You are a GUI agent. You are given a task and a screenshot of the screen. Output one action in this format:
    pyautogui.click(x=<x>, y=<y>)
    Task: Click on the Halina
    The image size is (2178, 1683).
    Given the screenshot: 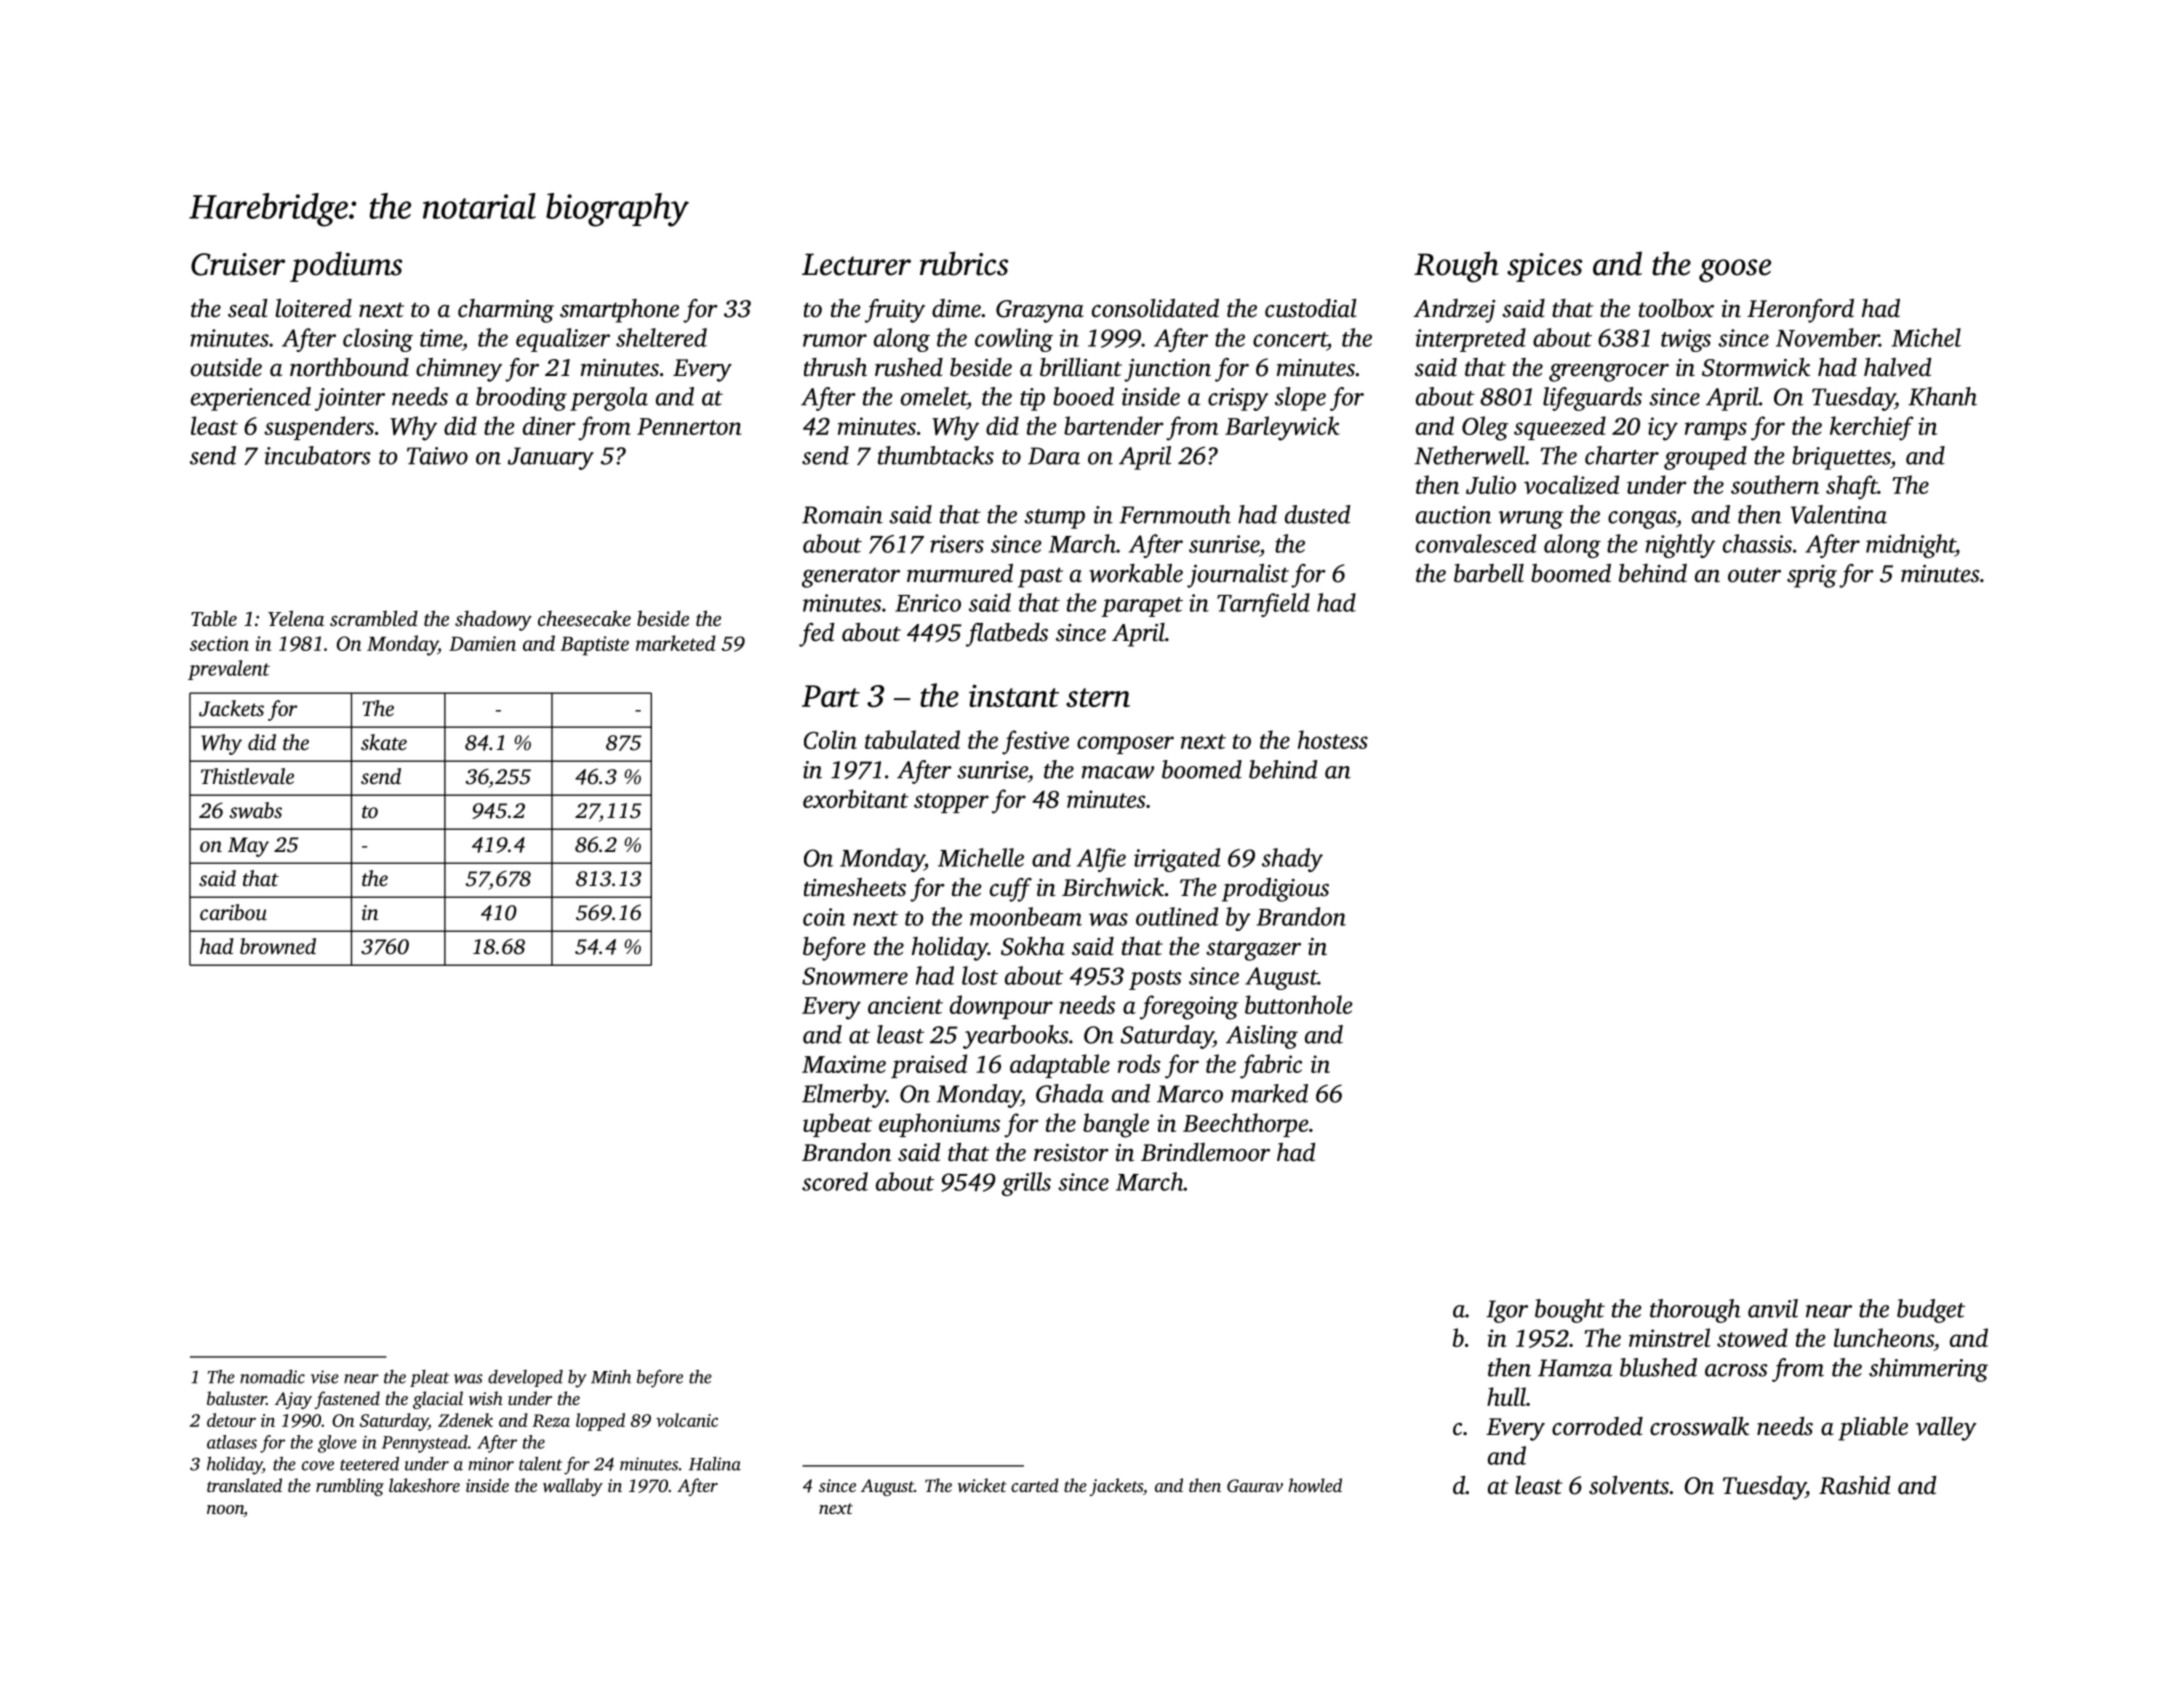 What is the action you would take?
    pyautogui.click(x=715, y=1464)
